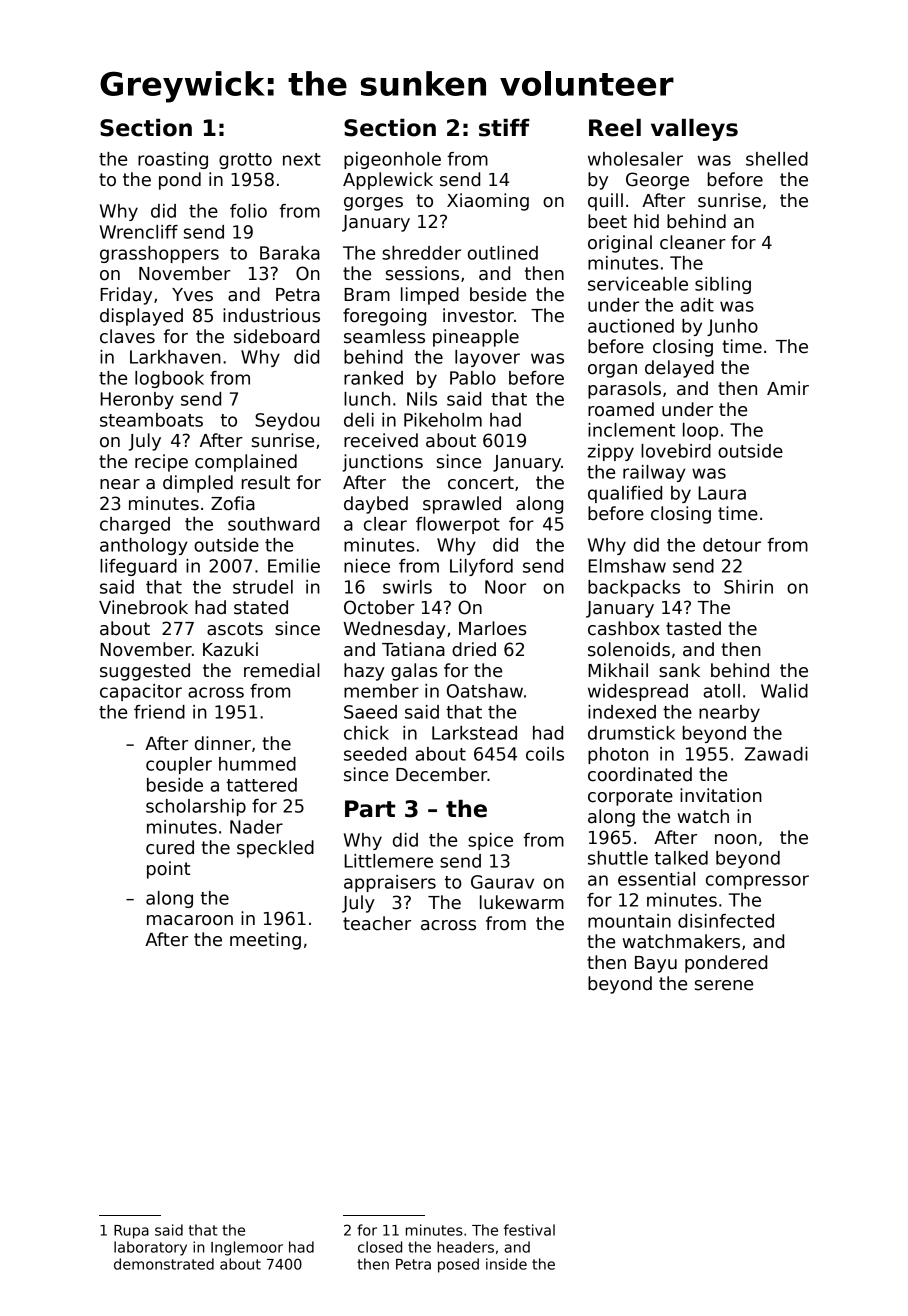 Image resolution: width=908 pixels, height=1316 pixels. I want to click on demonstrated, so click(164, 1264).
